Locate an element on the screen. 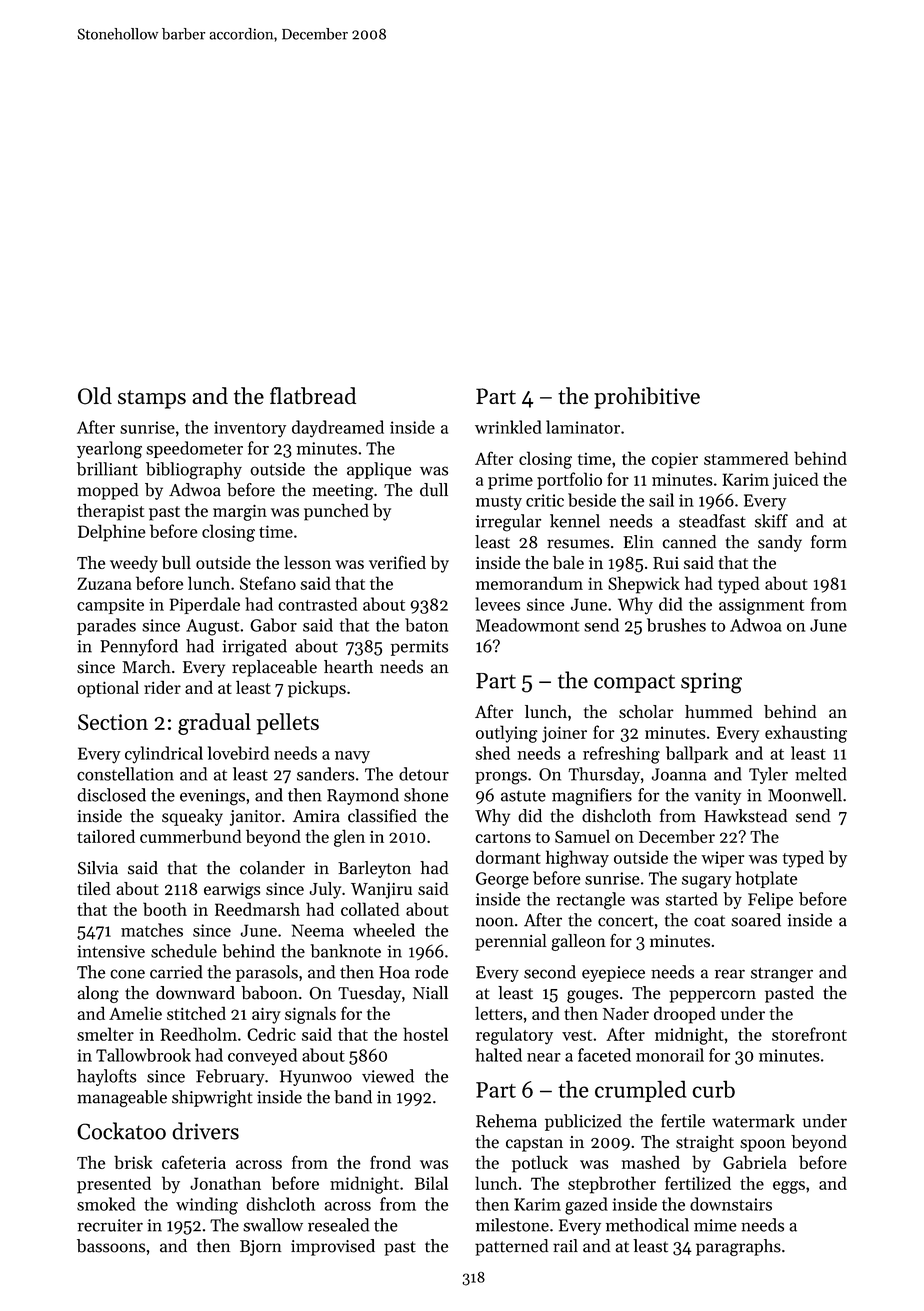  prohibitive is located at coordinates (647, 398).
